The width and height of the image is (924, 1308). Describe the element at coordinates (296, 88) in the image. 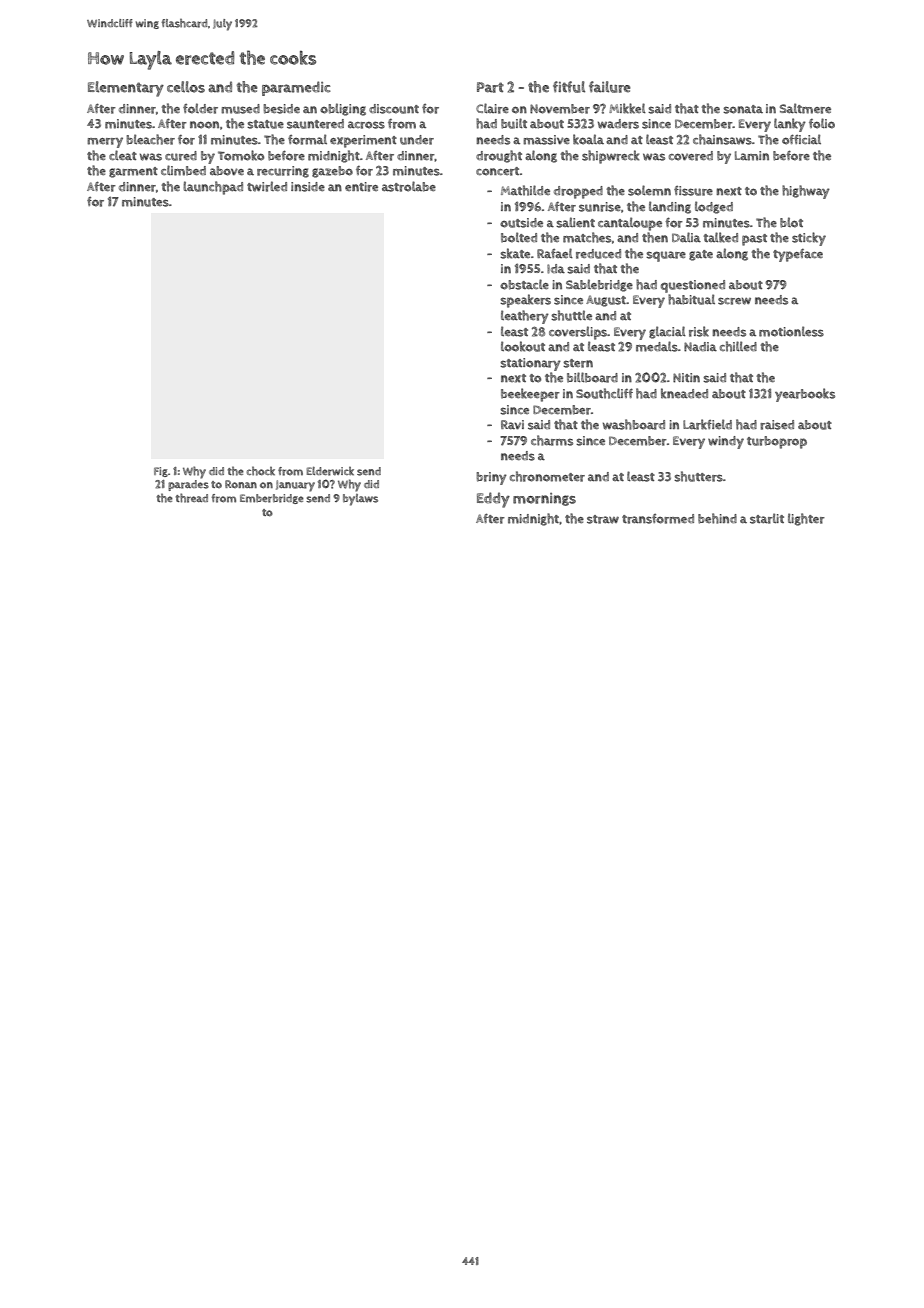

I see `paramedic` at that location.
